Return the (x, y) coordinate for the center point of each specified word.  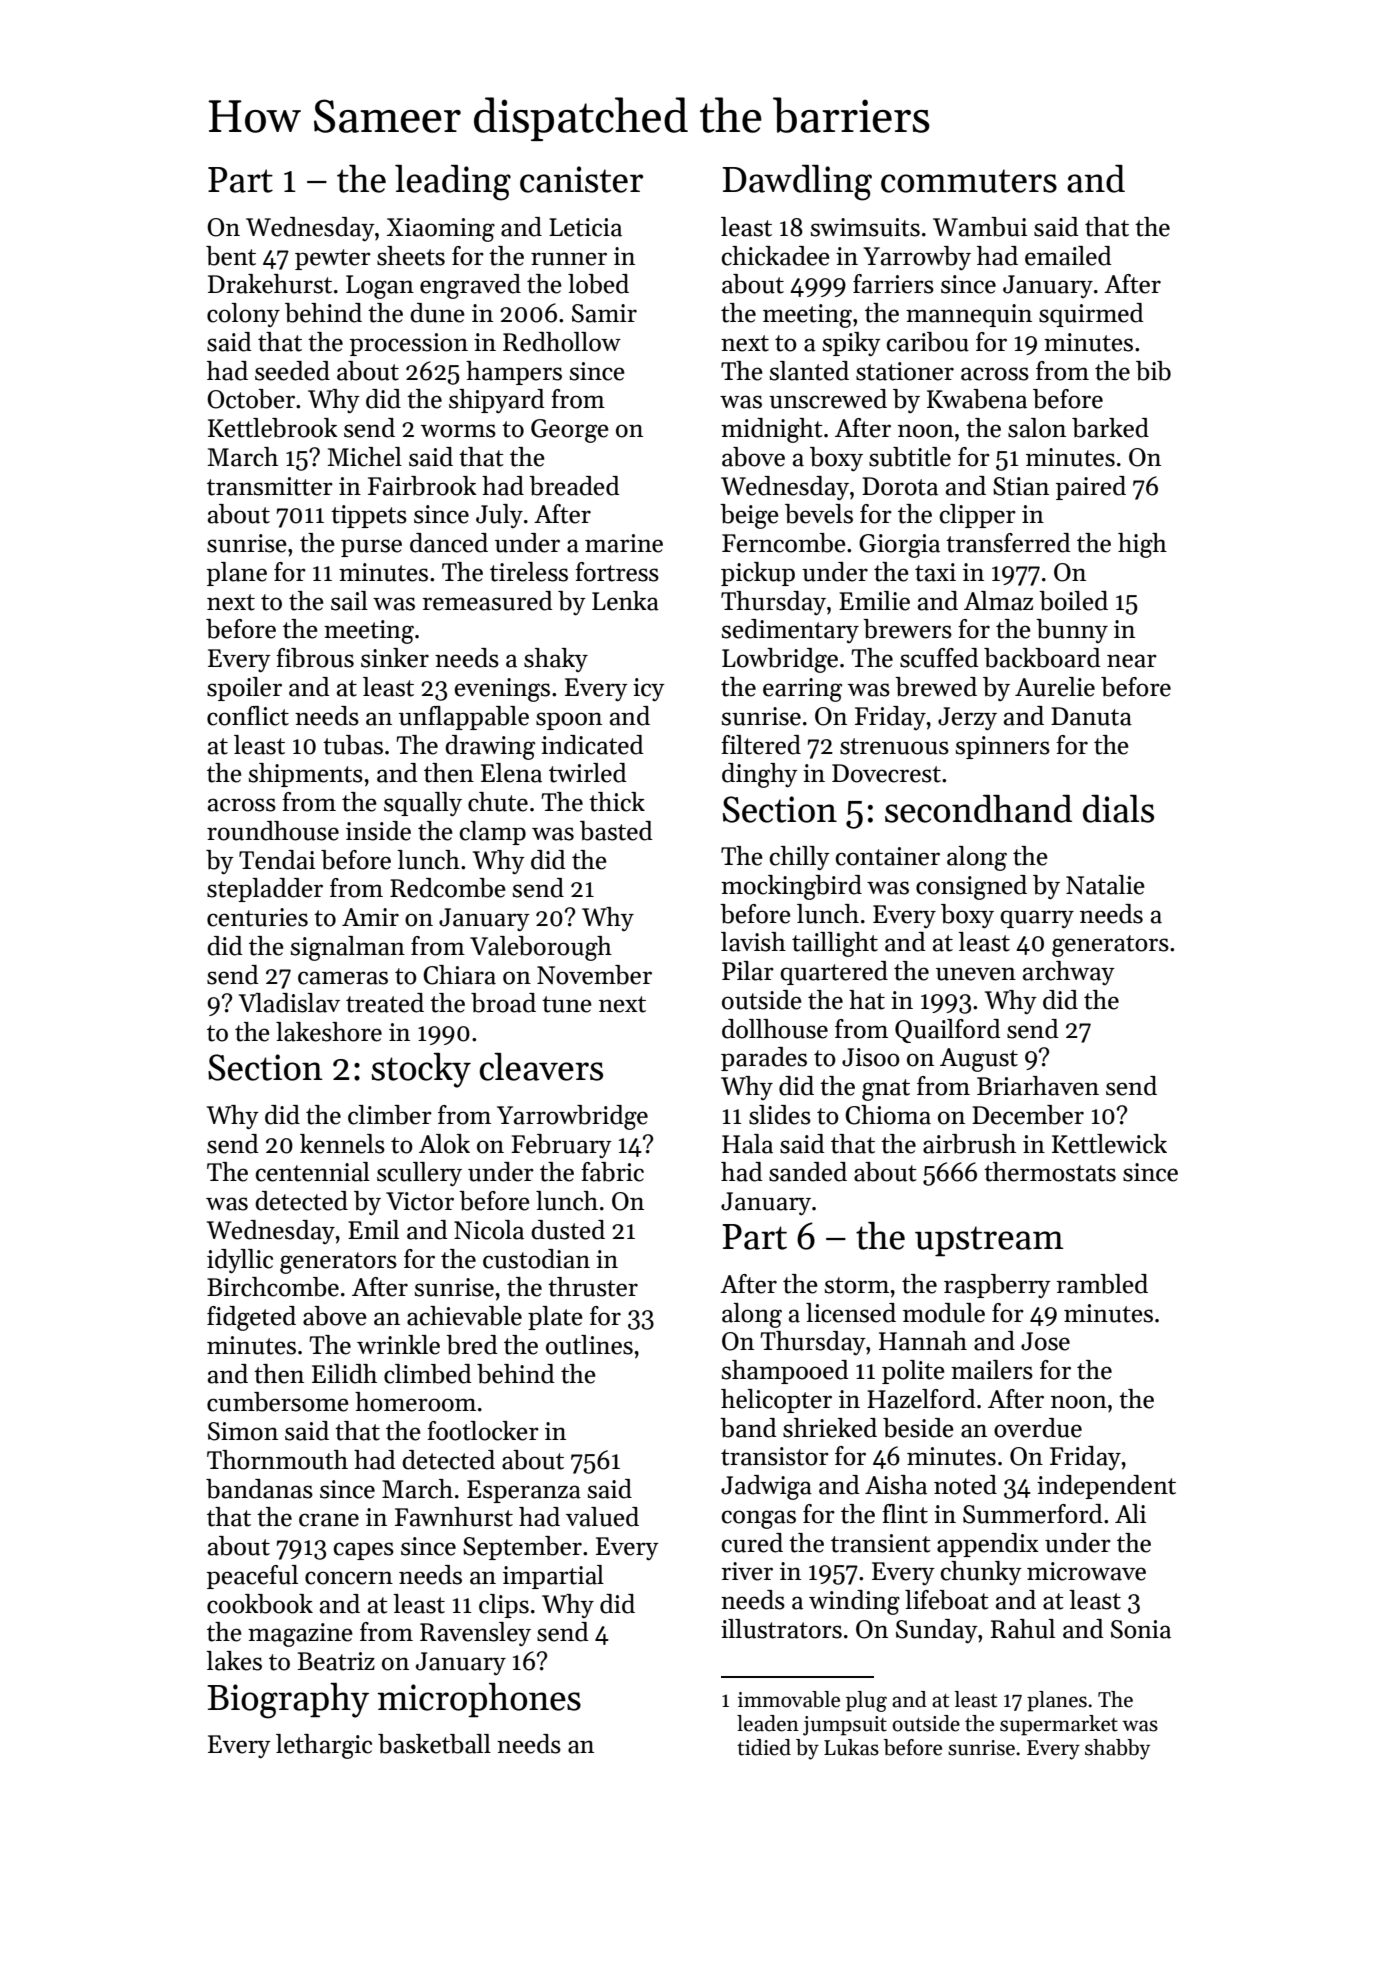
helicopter (776, 1401)
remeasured (487, 601)
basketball (434, 1744)
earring (802, 690)
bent (231, 256)
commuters (969, 181)
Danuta (1091, 716)
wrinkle (398, 1345)
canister (581, 179)
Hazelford (921, 1399)
